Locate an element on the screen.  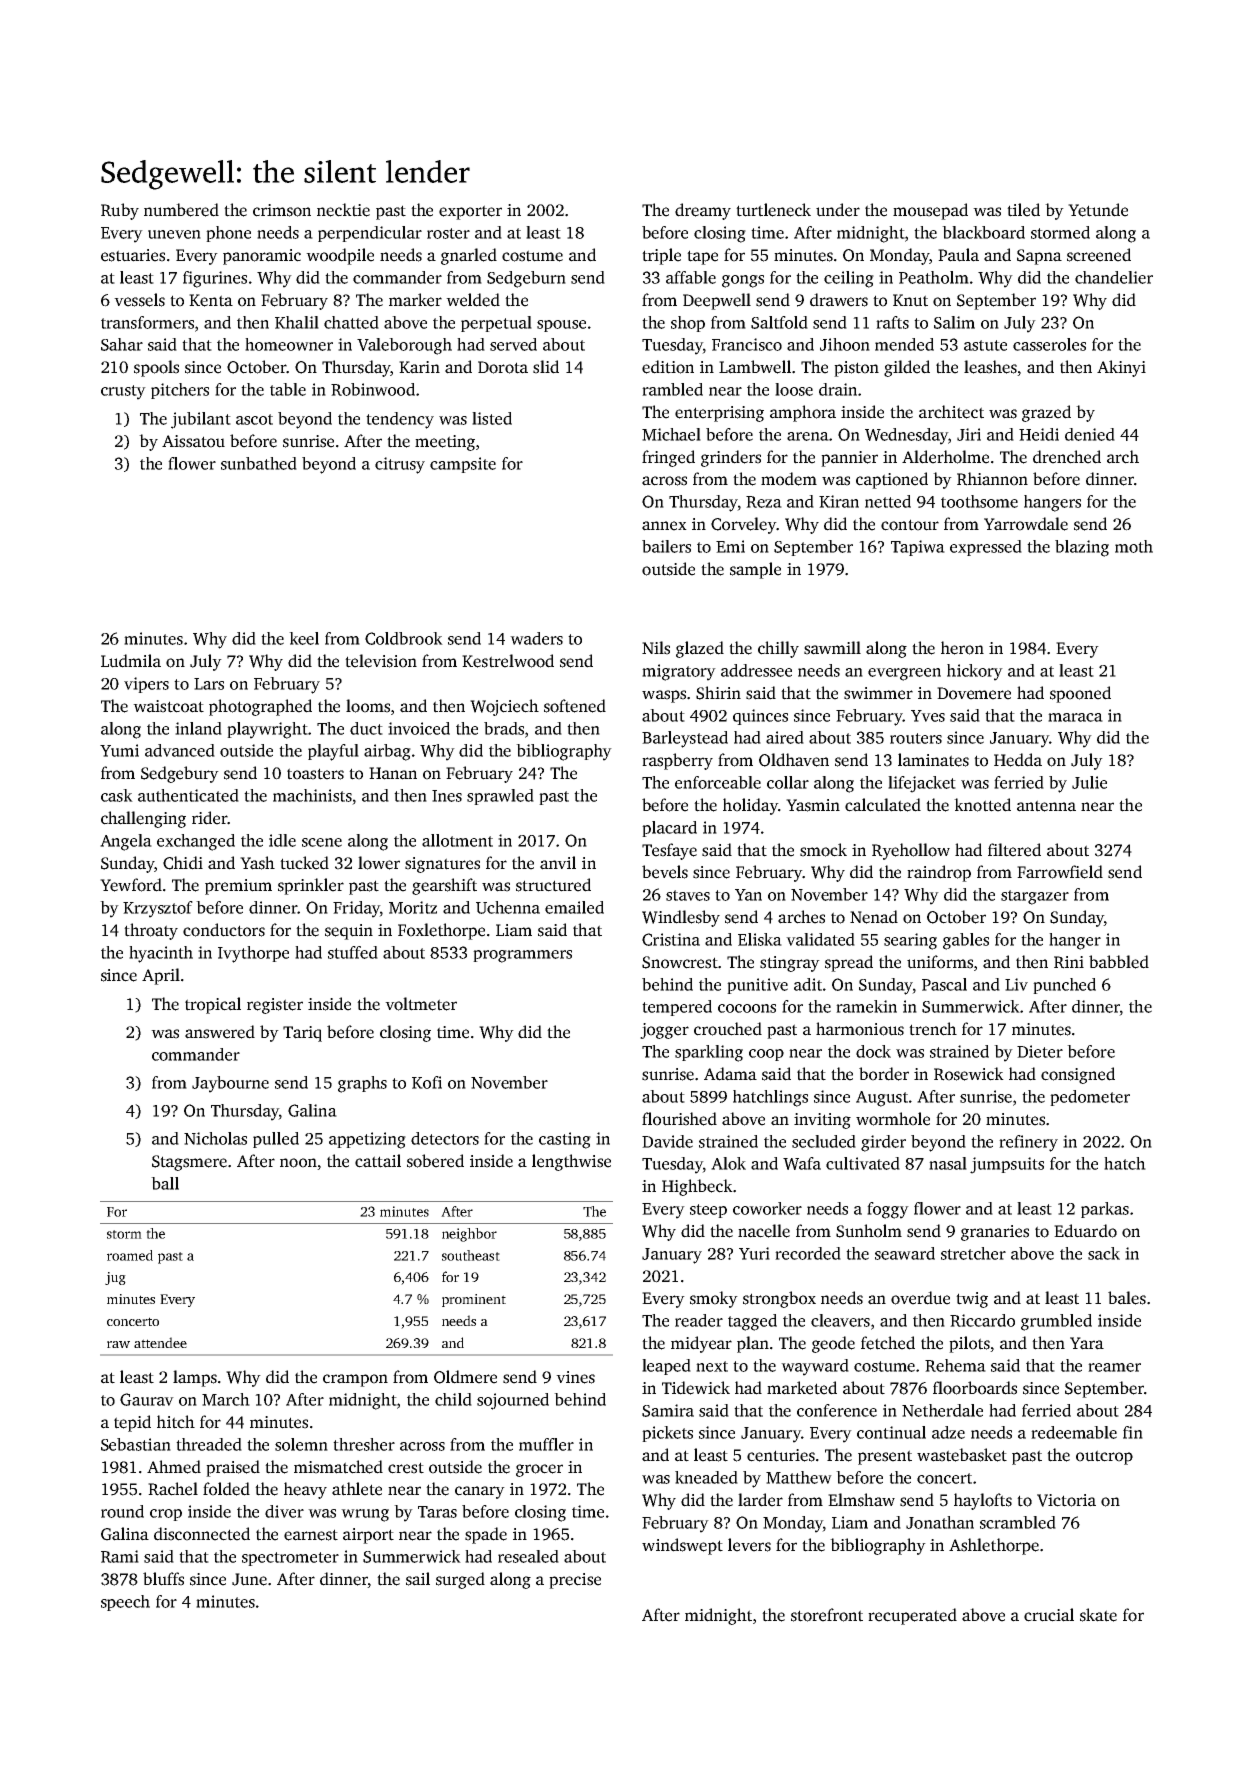
moth is located at coordinates (1134, 546).
